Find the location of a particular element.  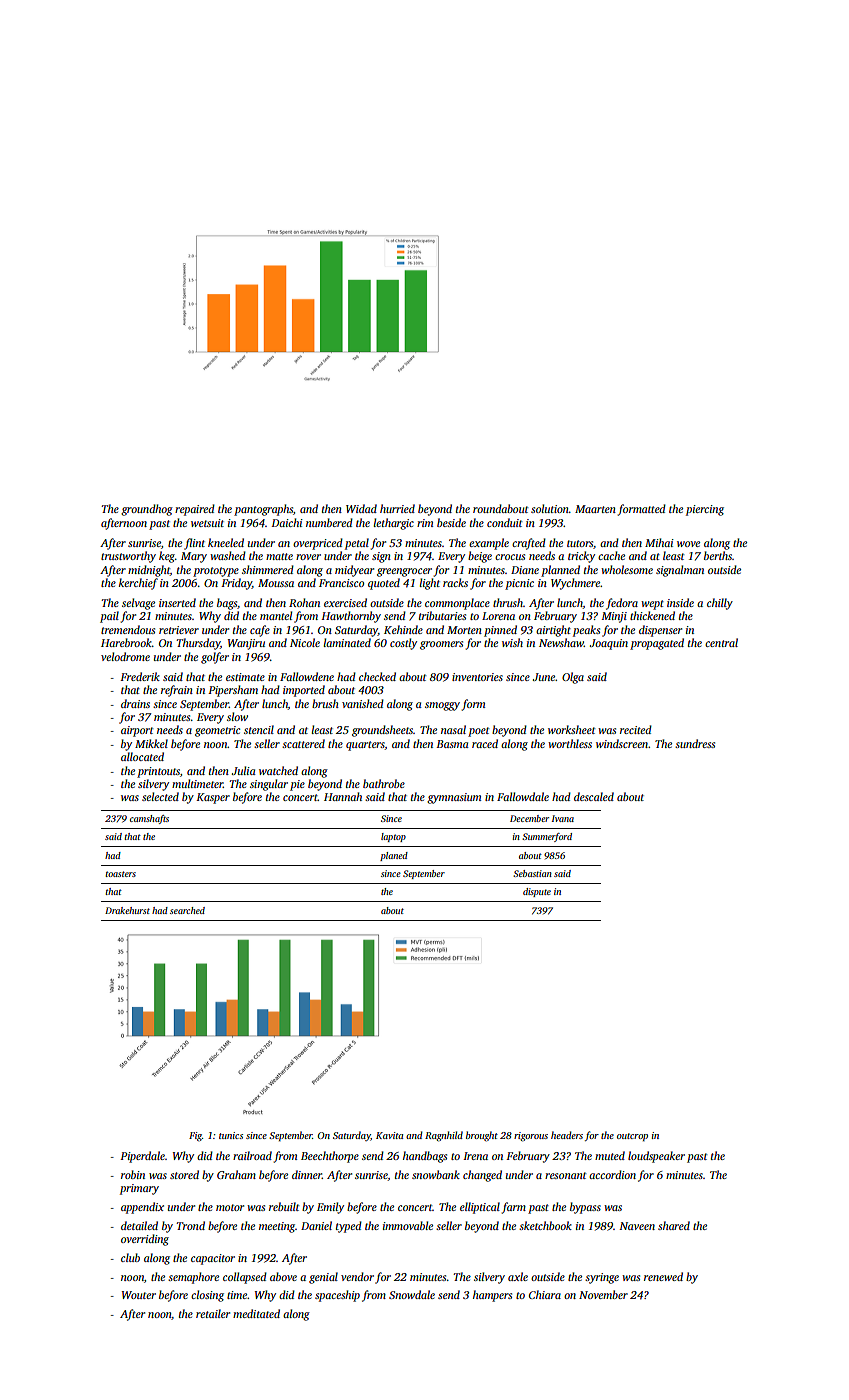

Wouter is located at coordinates (139, 1295).
